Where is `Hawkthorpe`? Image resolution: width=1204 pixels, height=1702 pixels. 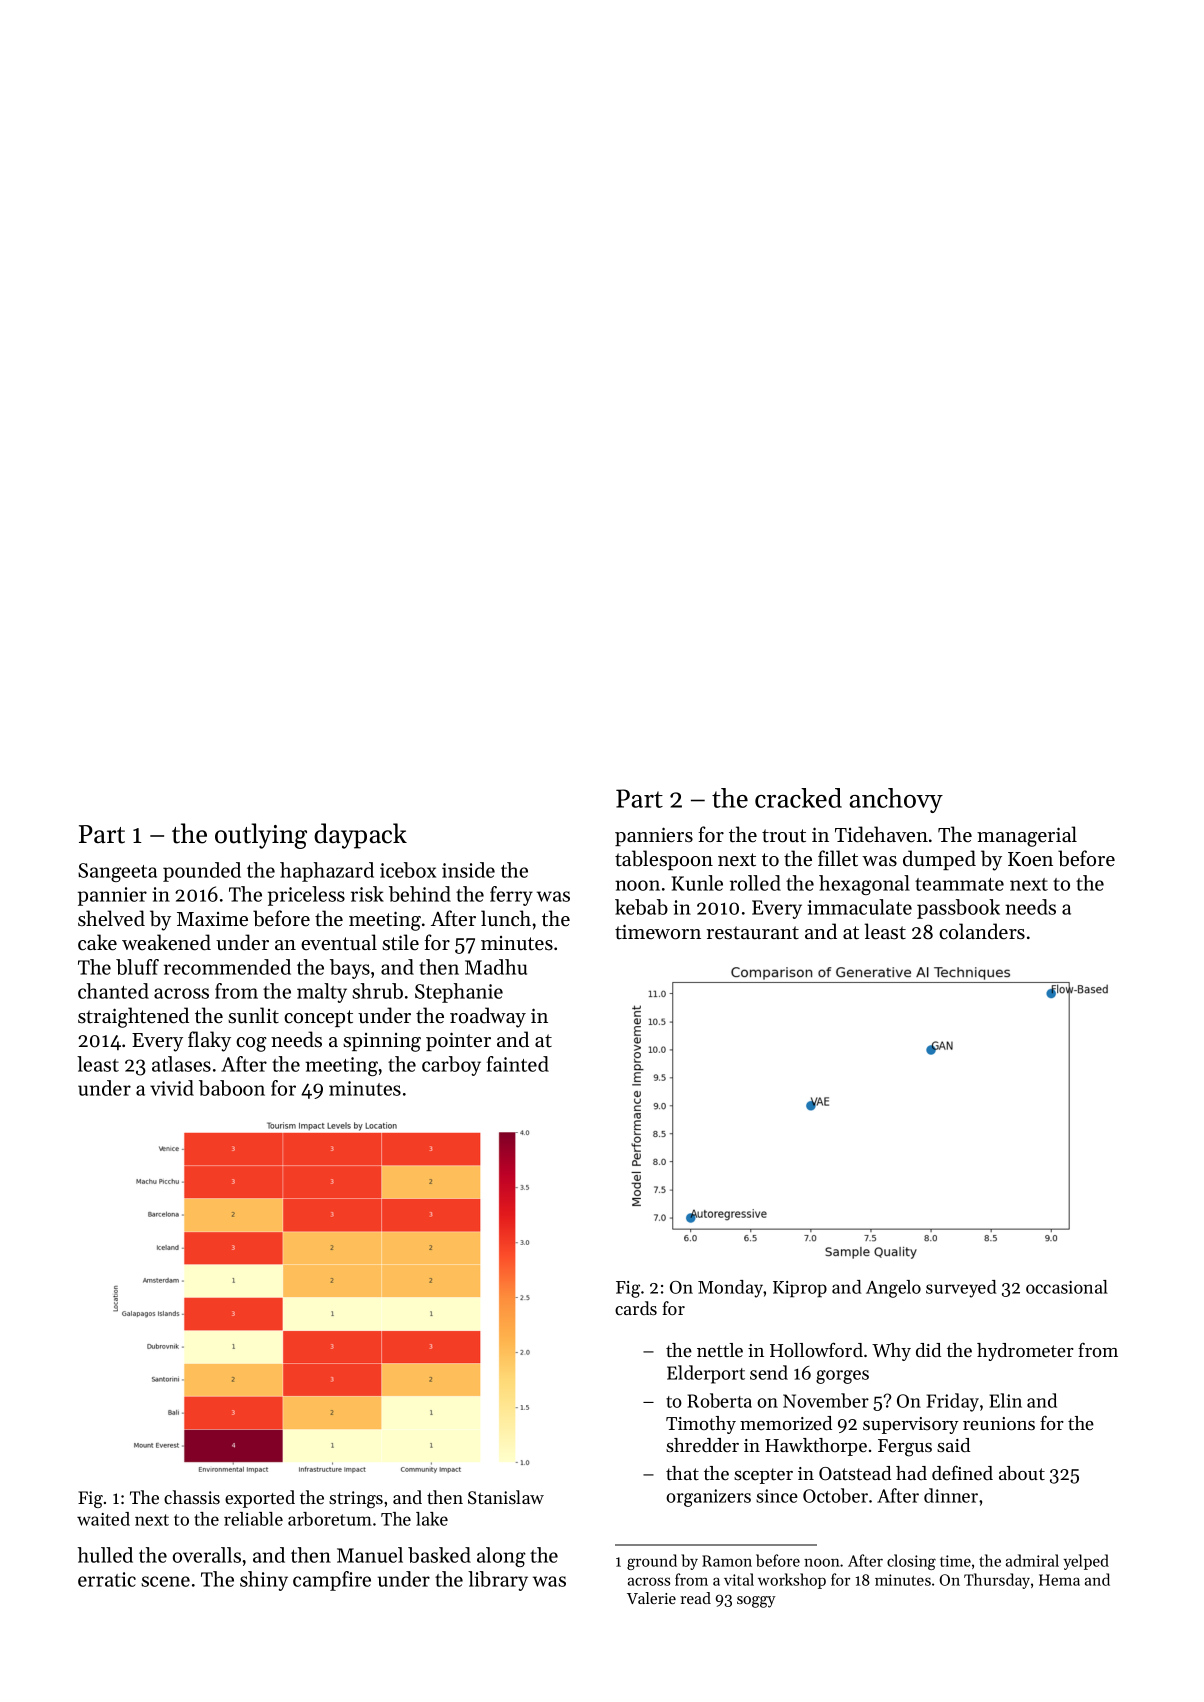 Hawkthorpe is located at coordinates (816, 1447).
